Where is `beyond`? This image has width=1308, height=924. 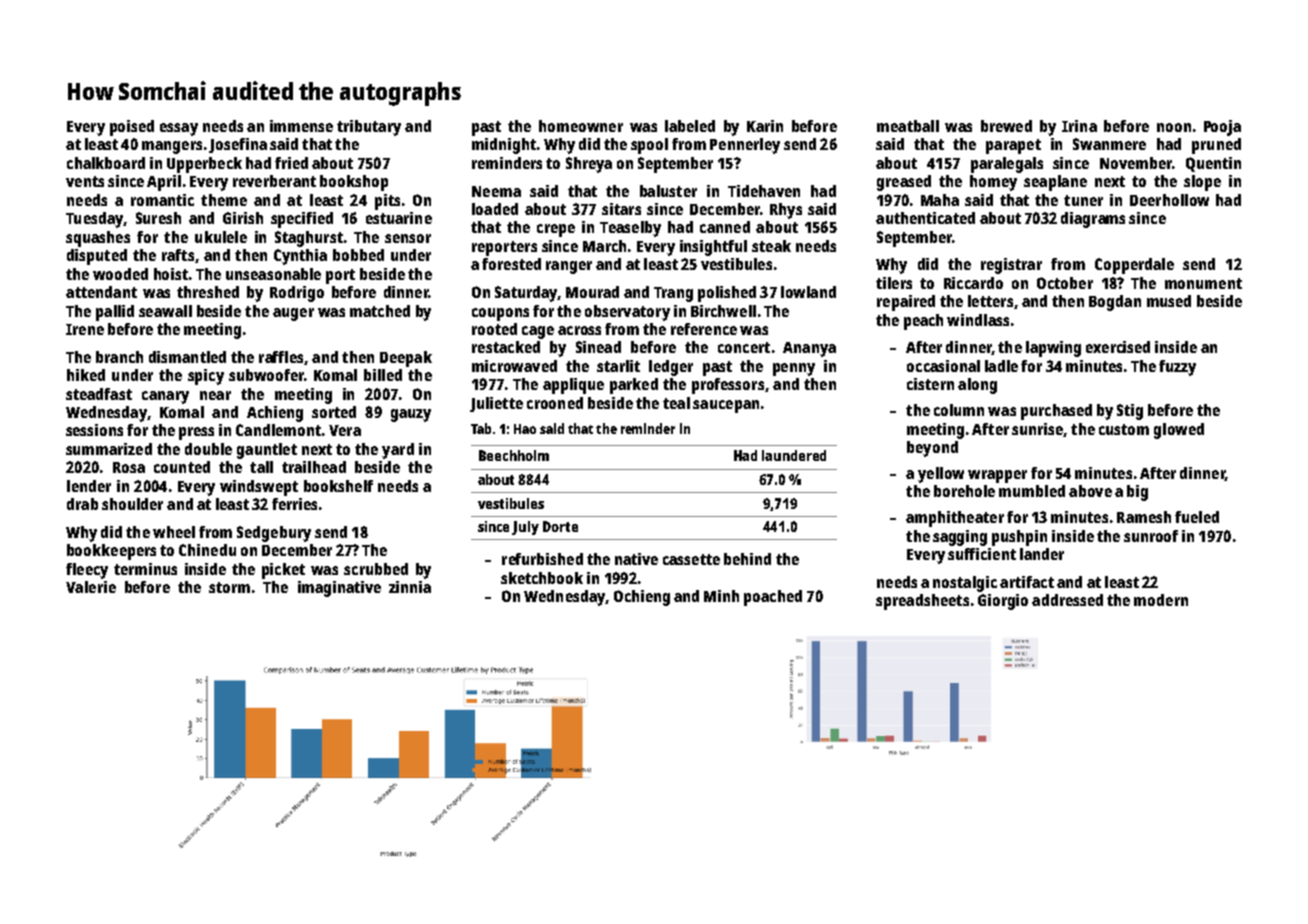 beyond is located at coordinates (932, 449).
